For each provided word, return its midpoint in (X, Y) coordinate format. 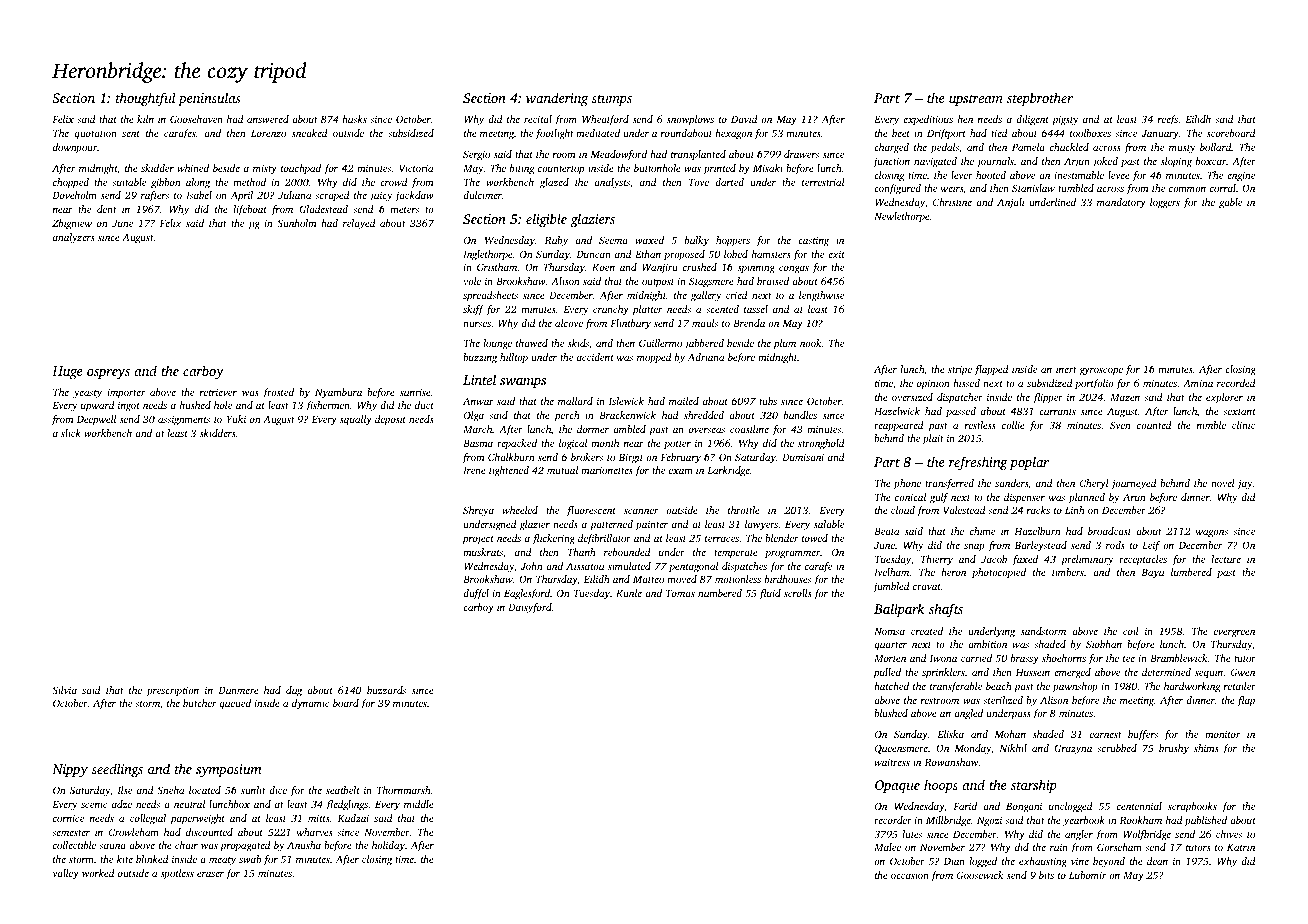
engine (1241, 176)
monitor (1223, 734)
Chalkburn (511, 457)
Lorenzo (268, 133)
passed (961, 412)
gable (1230, 203)
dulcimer (482, 195)
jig (254, 224)
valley (66, 874)
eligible (546, 220)
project (478, 539)
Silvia (64, 690)
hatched (891, 686)
